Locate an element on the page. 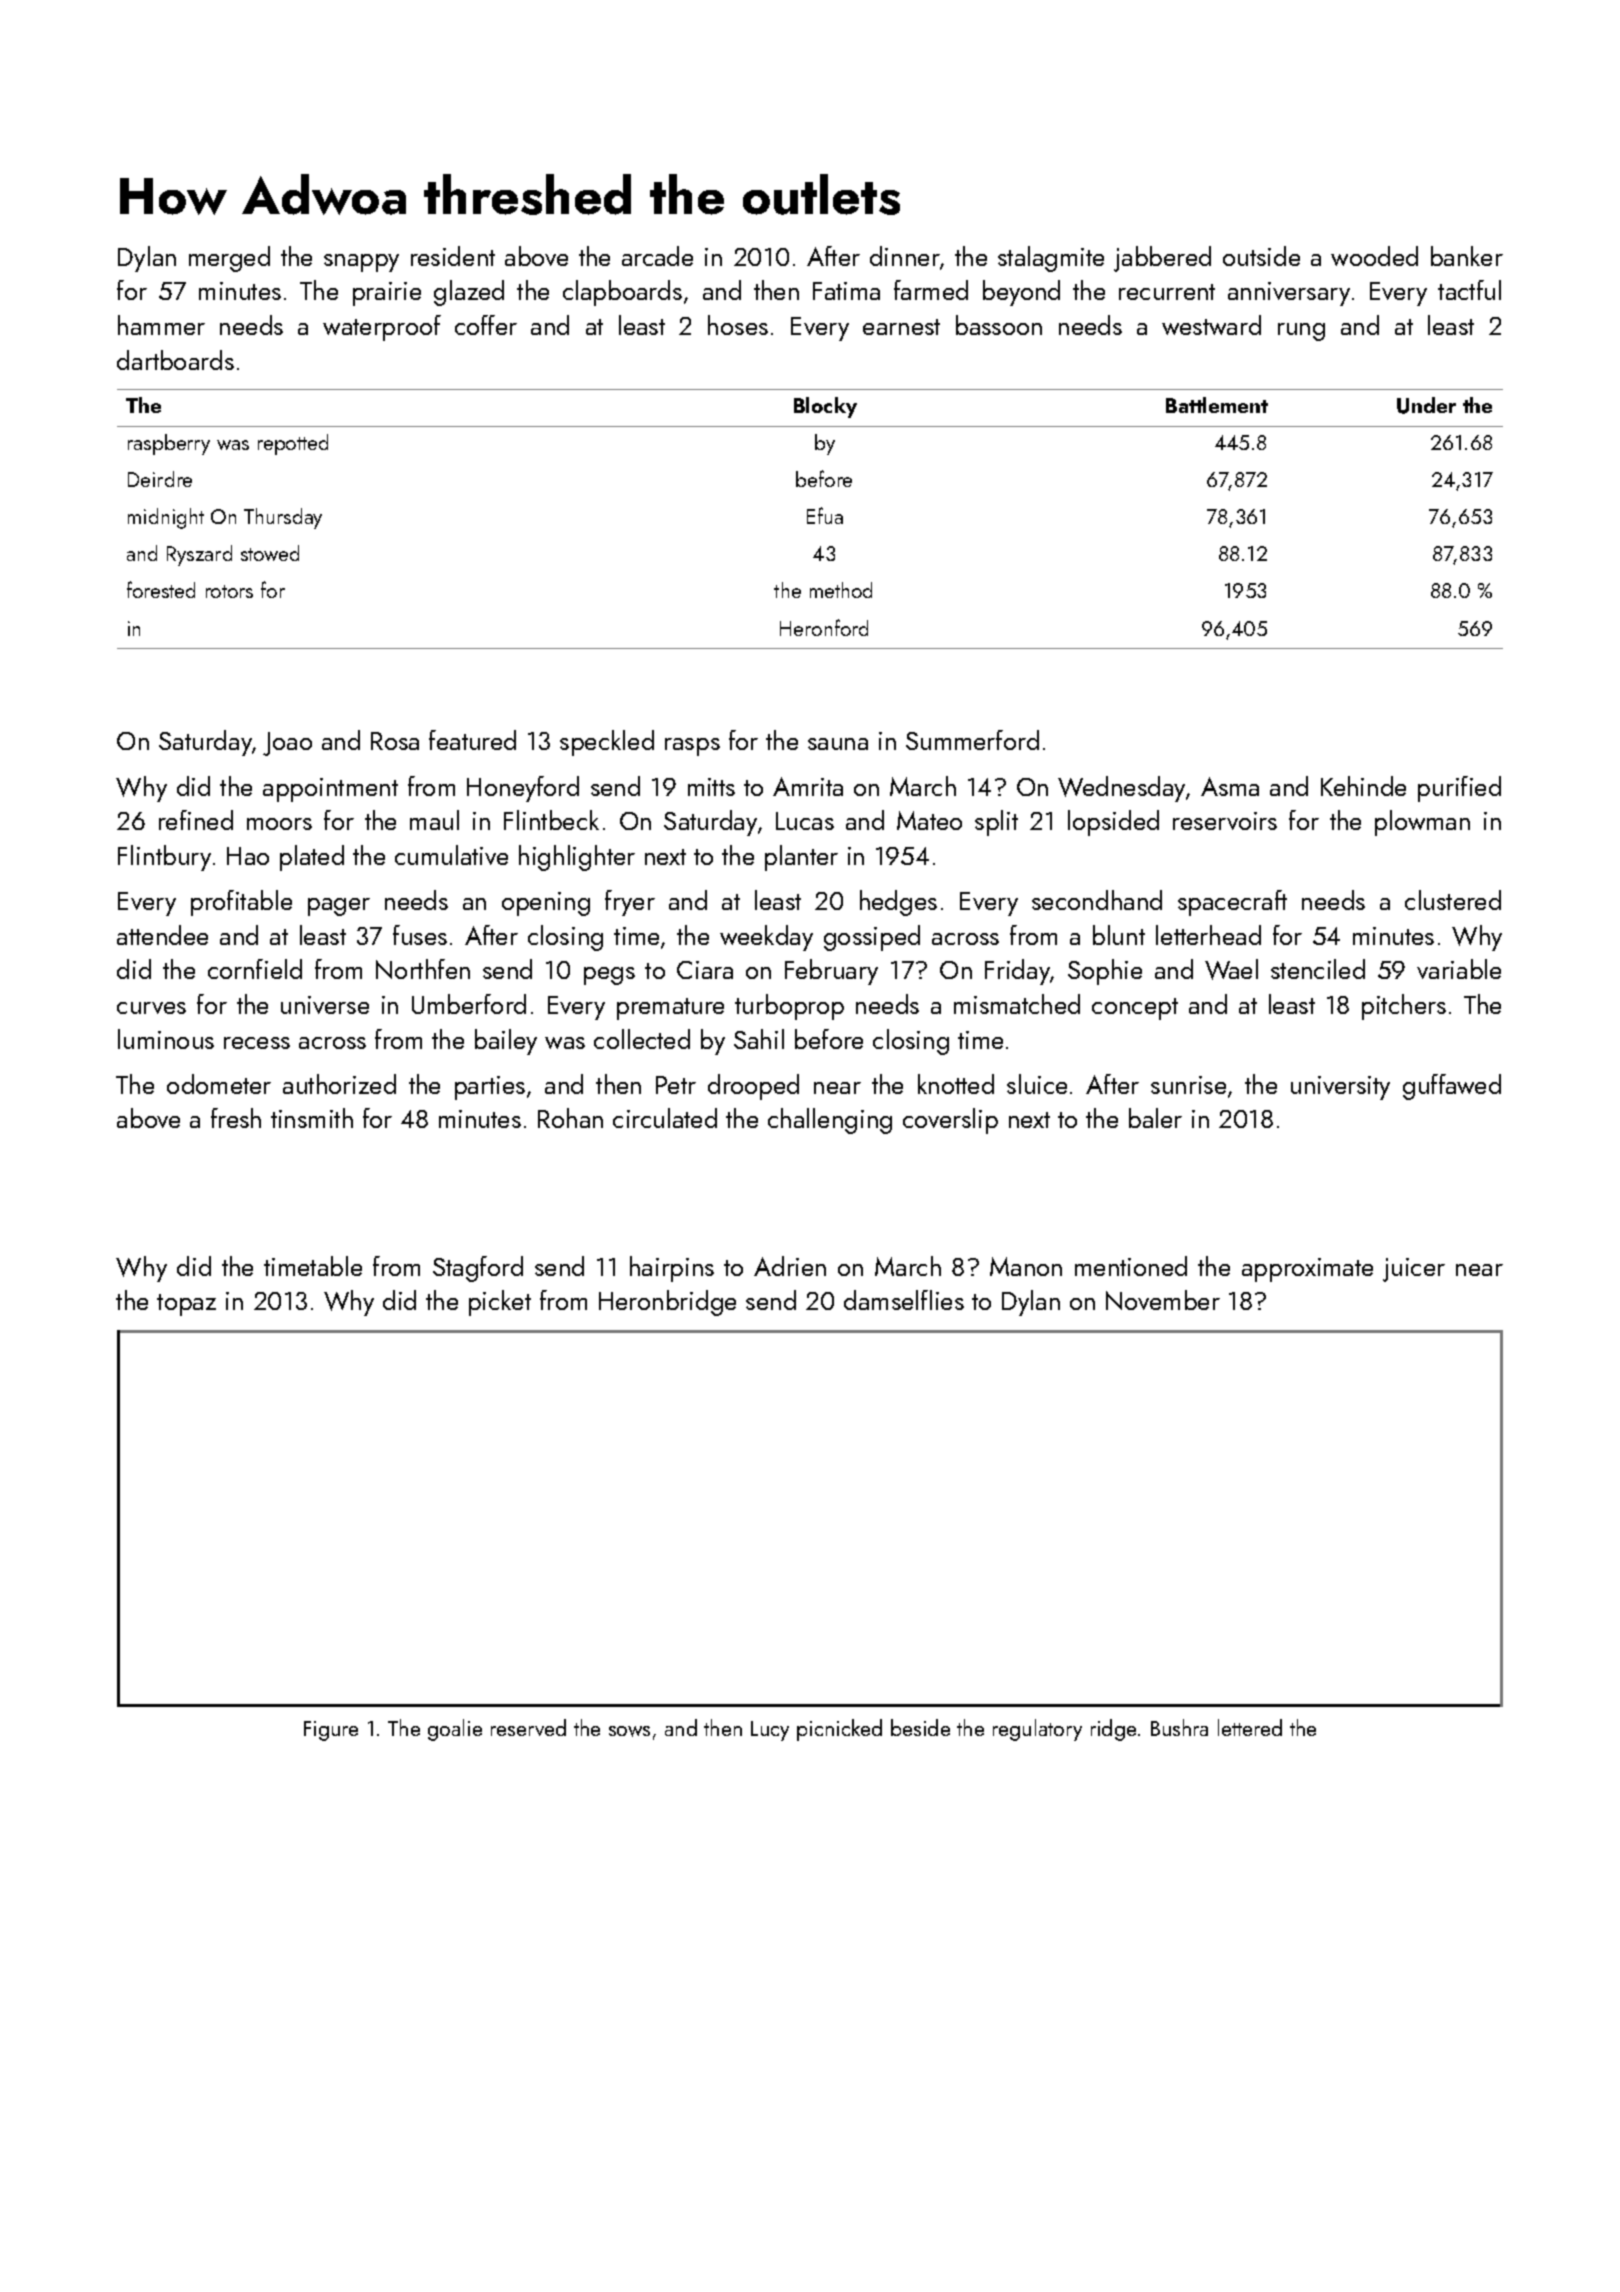 The width and height of the document is (1620, 2292). stowed is located at coordinates (270, 553).
